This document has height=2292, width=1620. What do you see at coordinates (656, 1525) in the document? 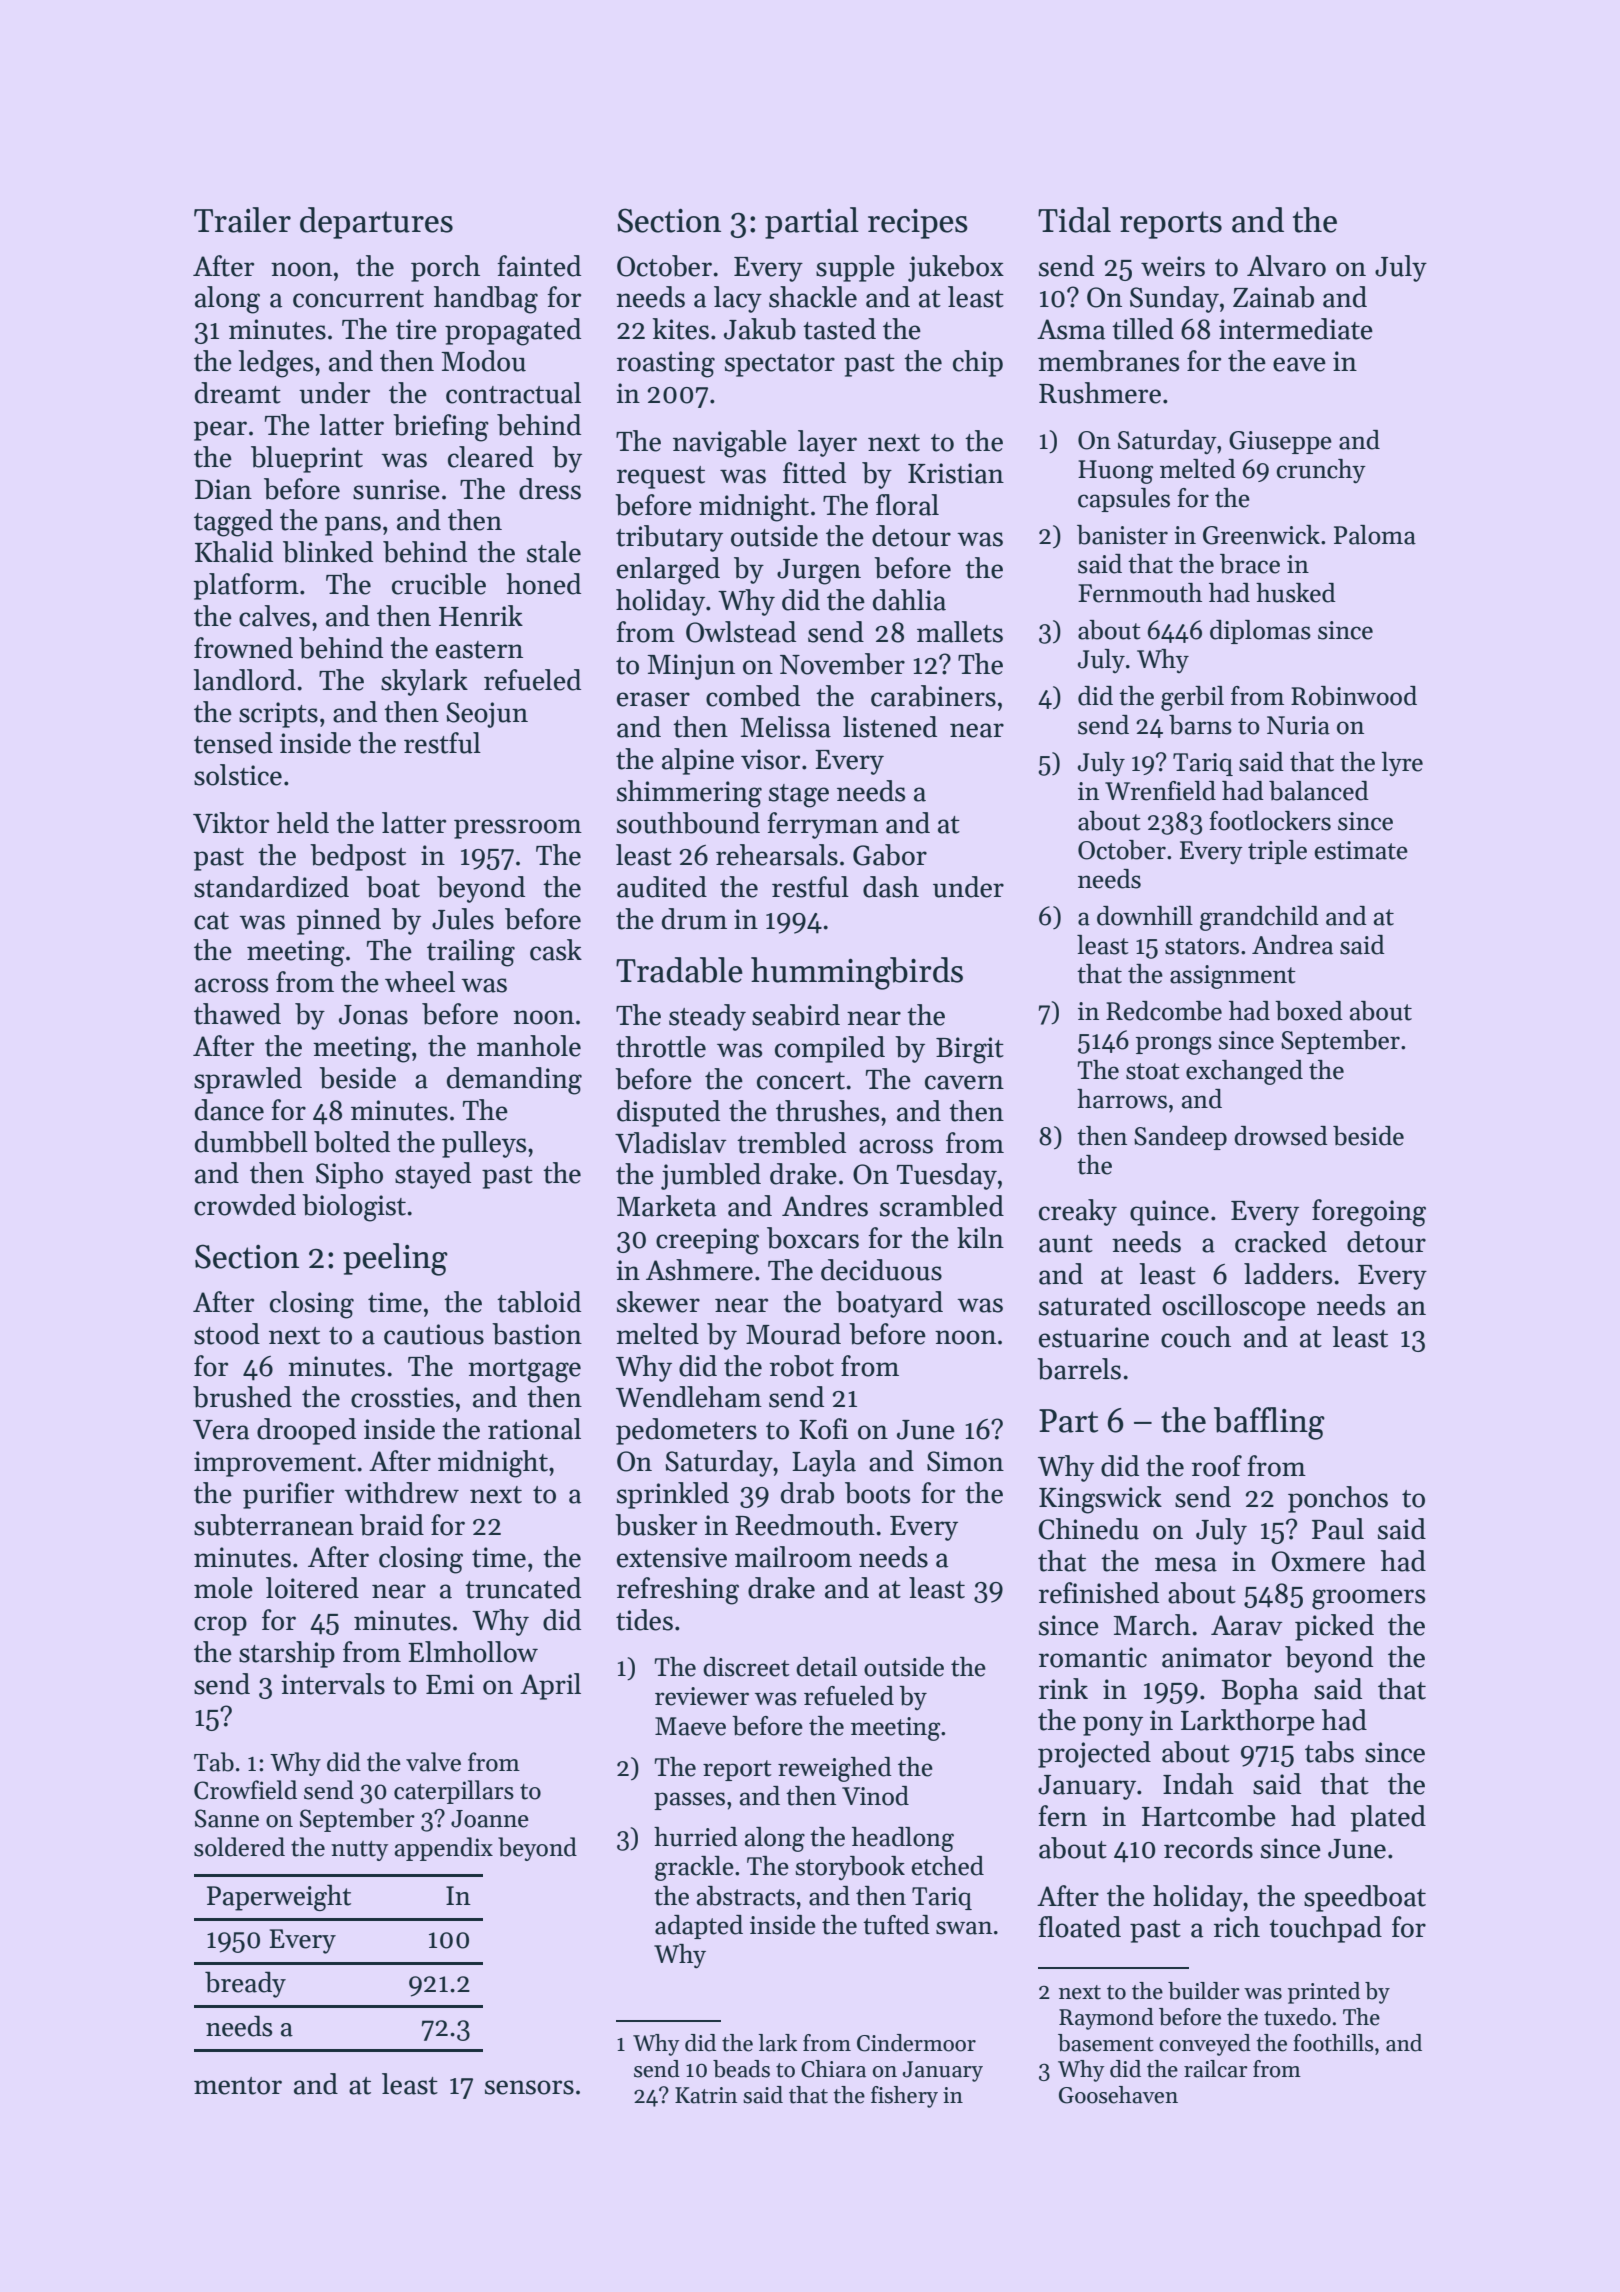
I see `busker` at bounding box center [656, 1525].
